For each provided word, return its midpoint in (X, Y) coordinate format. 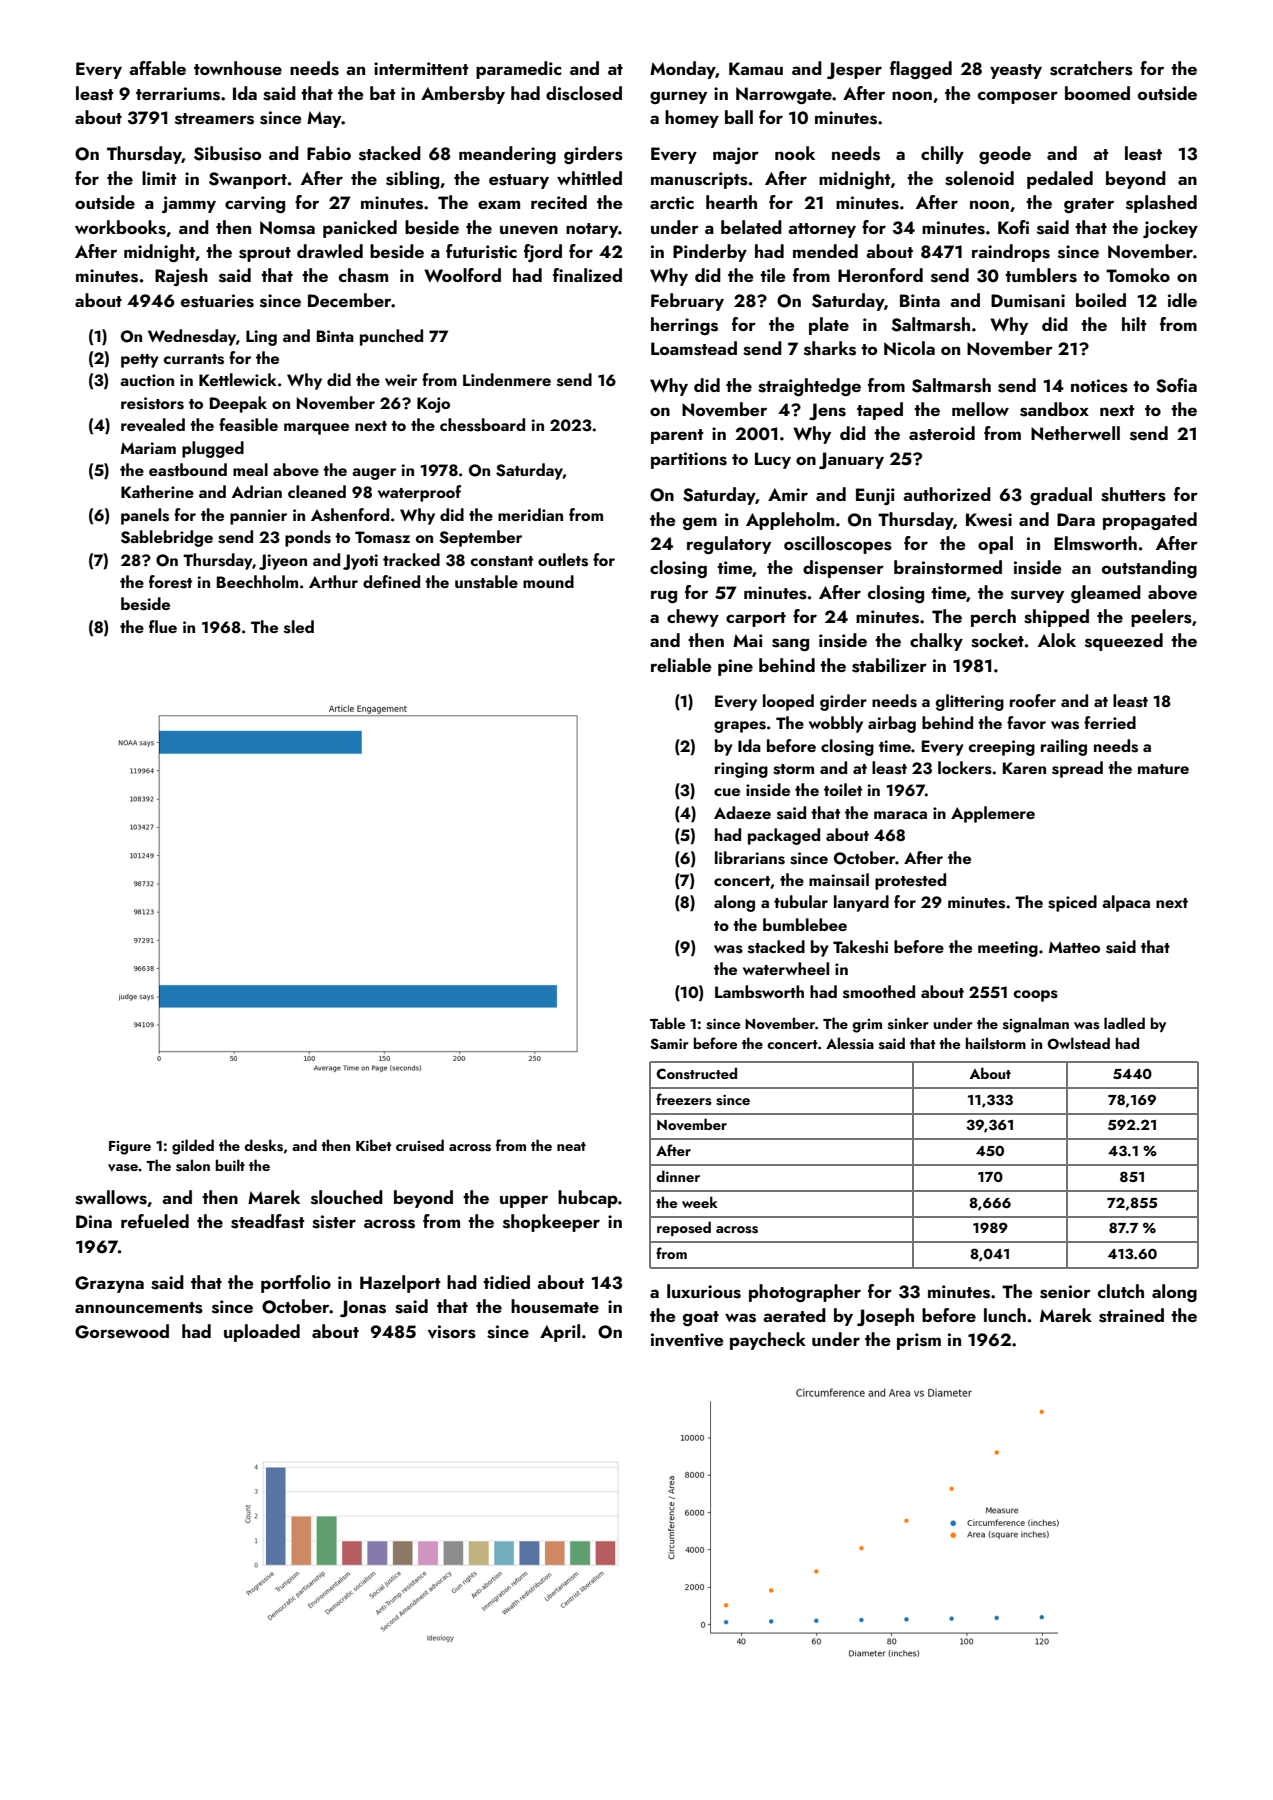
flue (163, 626)
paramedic (519, 70)
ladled (1124, 1023)
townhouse (238, 68)
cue (727, 792)
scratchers (1091, 68)
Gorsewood (122, 1331)
